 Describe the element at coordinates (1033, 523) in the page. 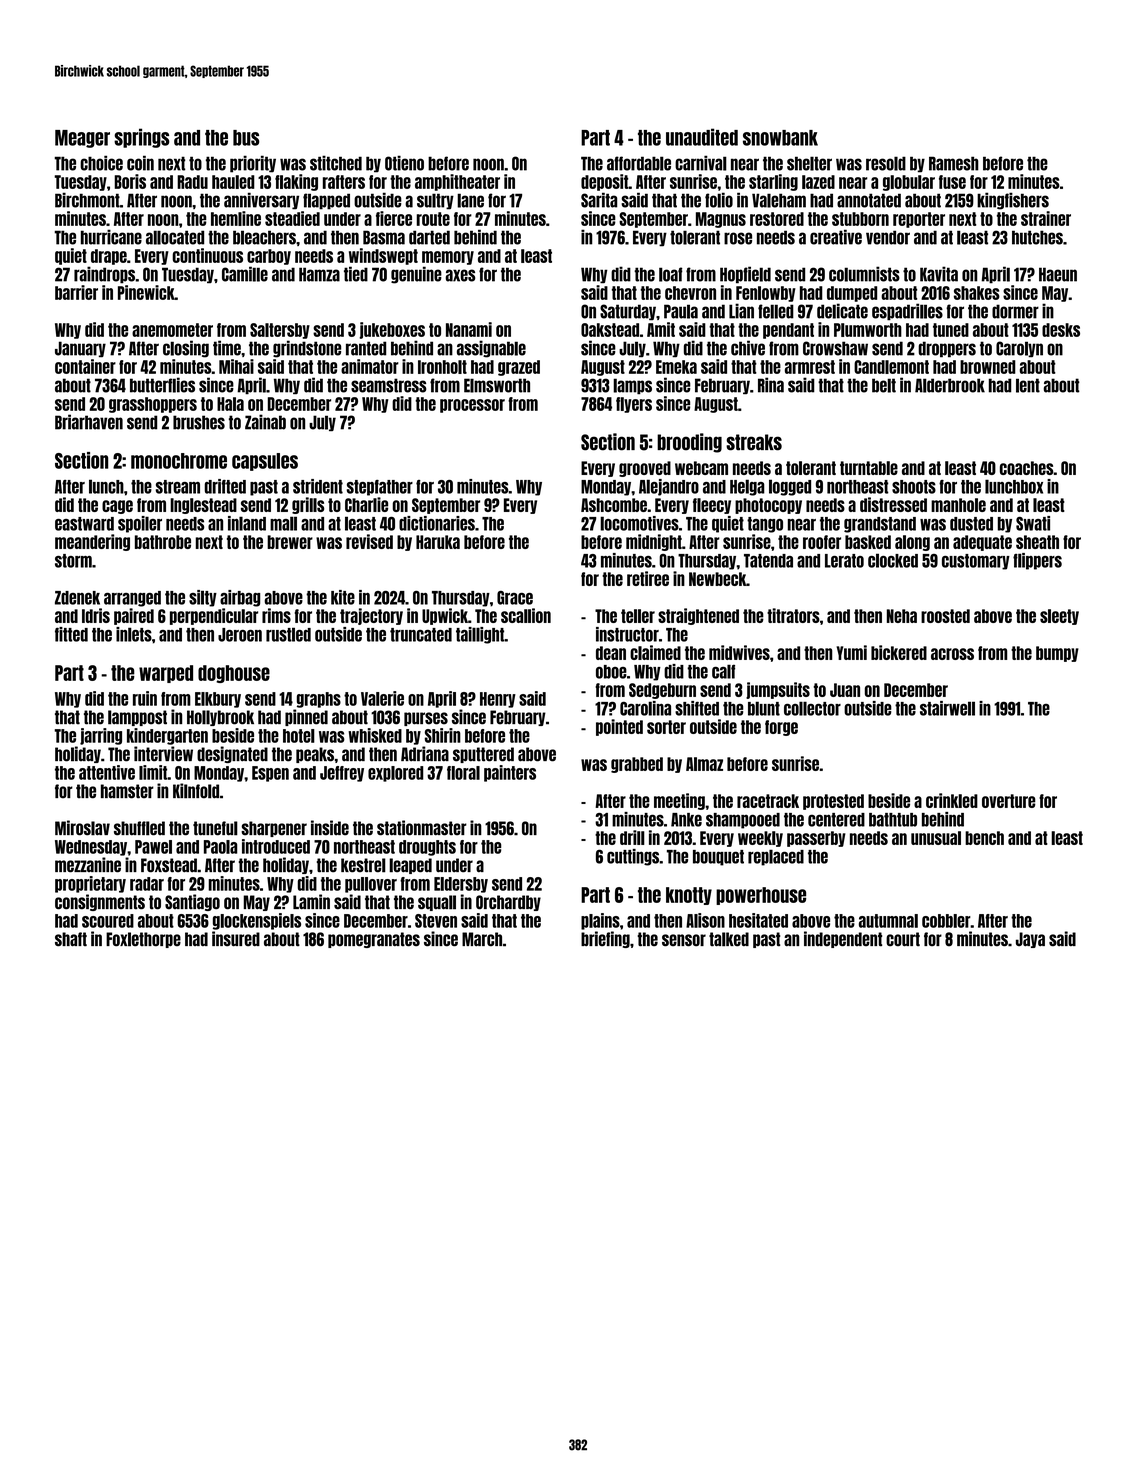

I see `Swati` at that location.
